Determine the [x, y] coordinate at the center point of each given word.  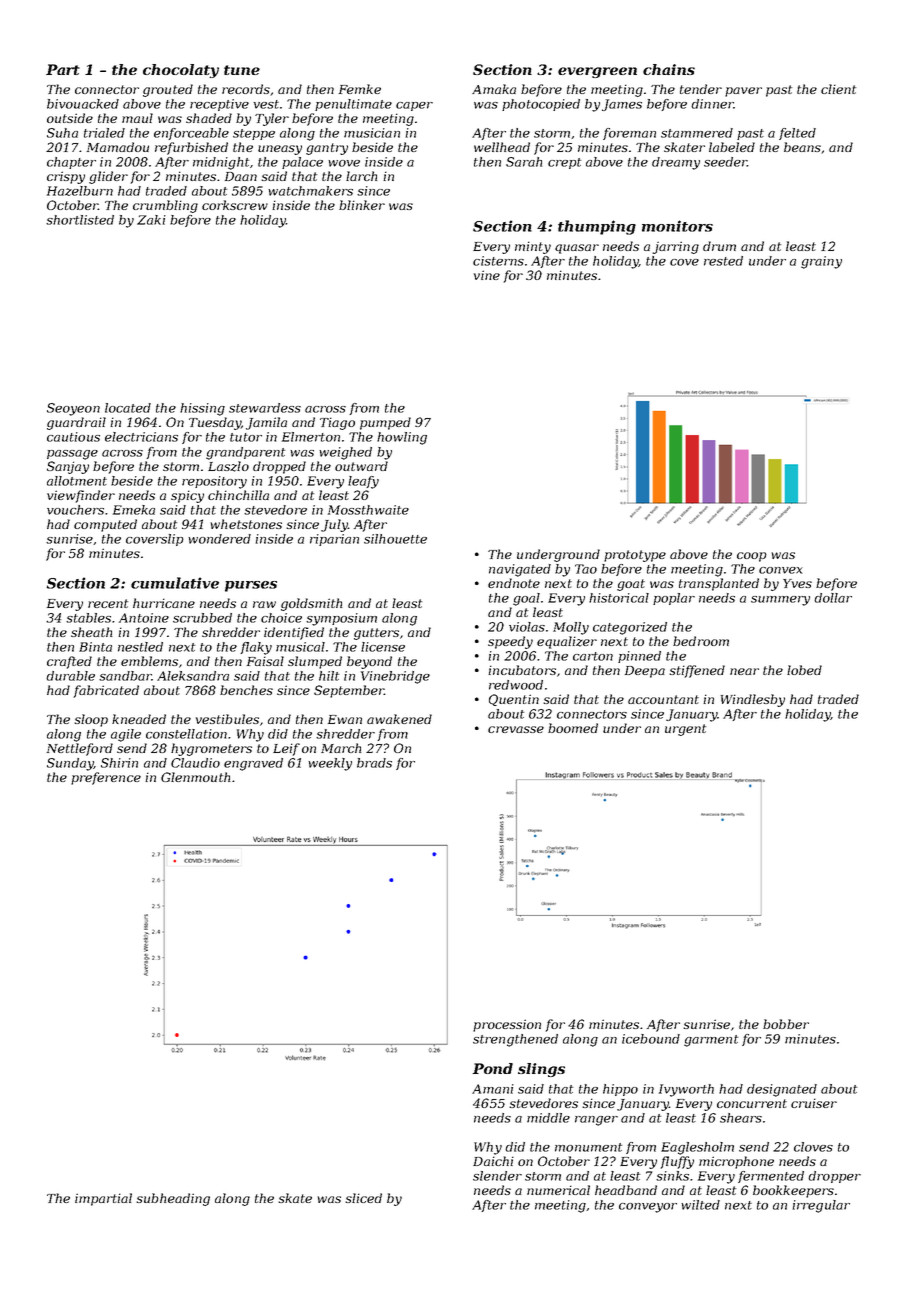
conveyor [648, 1208]
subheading [173, 1199]
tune [242, 70]
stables [88, 618]
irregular [821, 1206]
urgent [685, 730]
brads [374, 763]
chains [669, 69]
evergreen [597, 72]
